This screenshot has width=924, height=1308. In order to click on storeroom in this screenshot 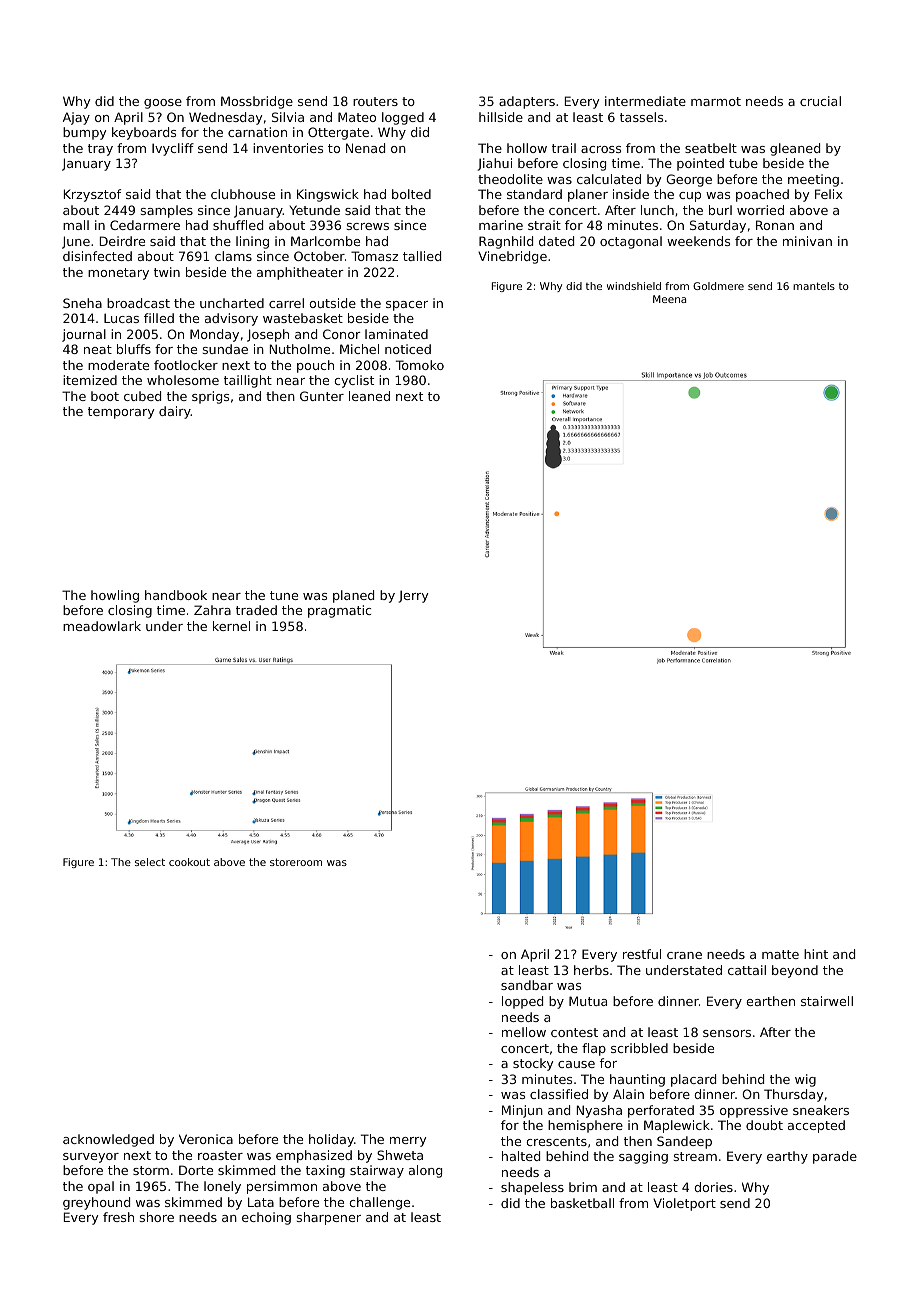, I will do `click(296, 862)`.
